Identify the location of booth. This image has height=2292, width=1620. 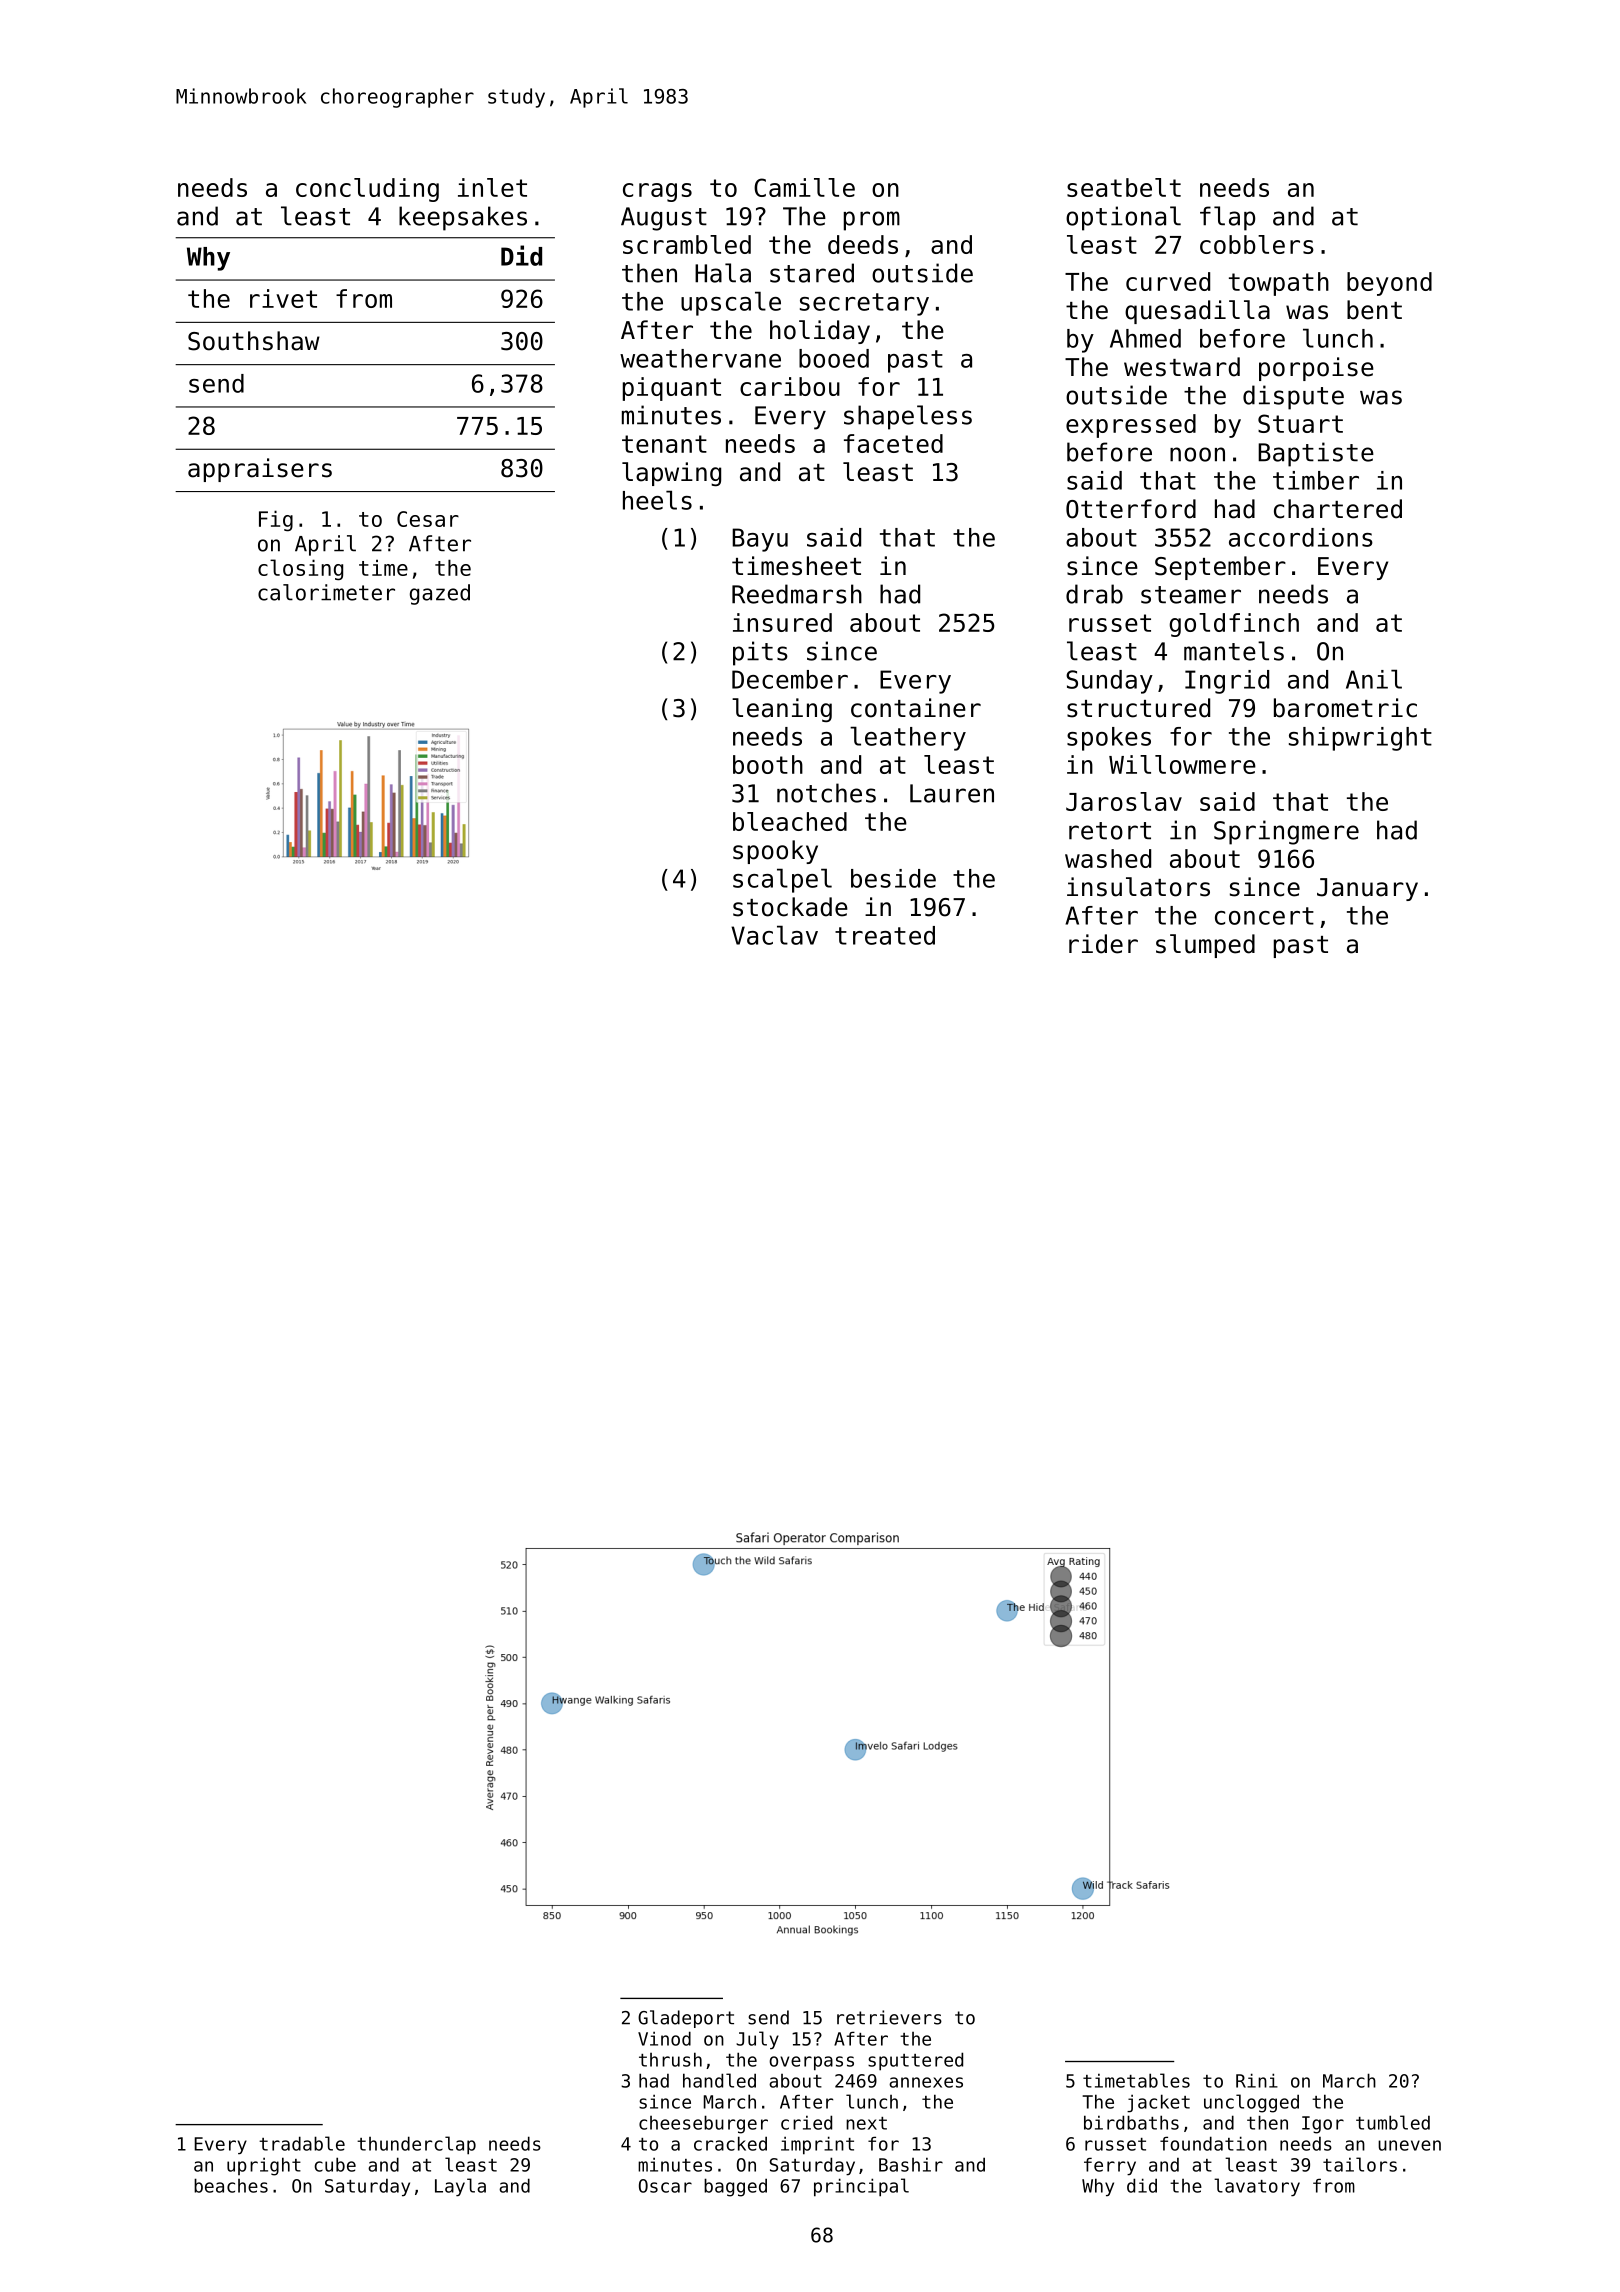
(768, 764).
